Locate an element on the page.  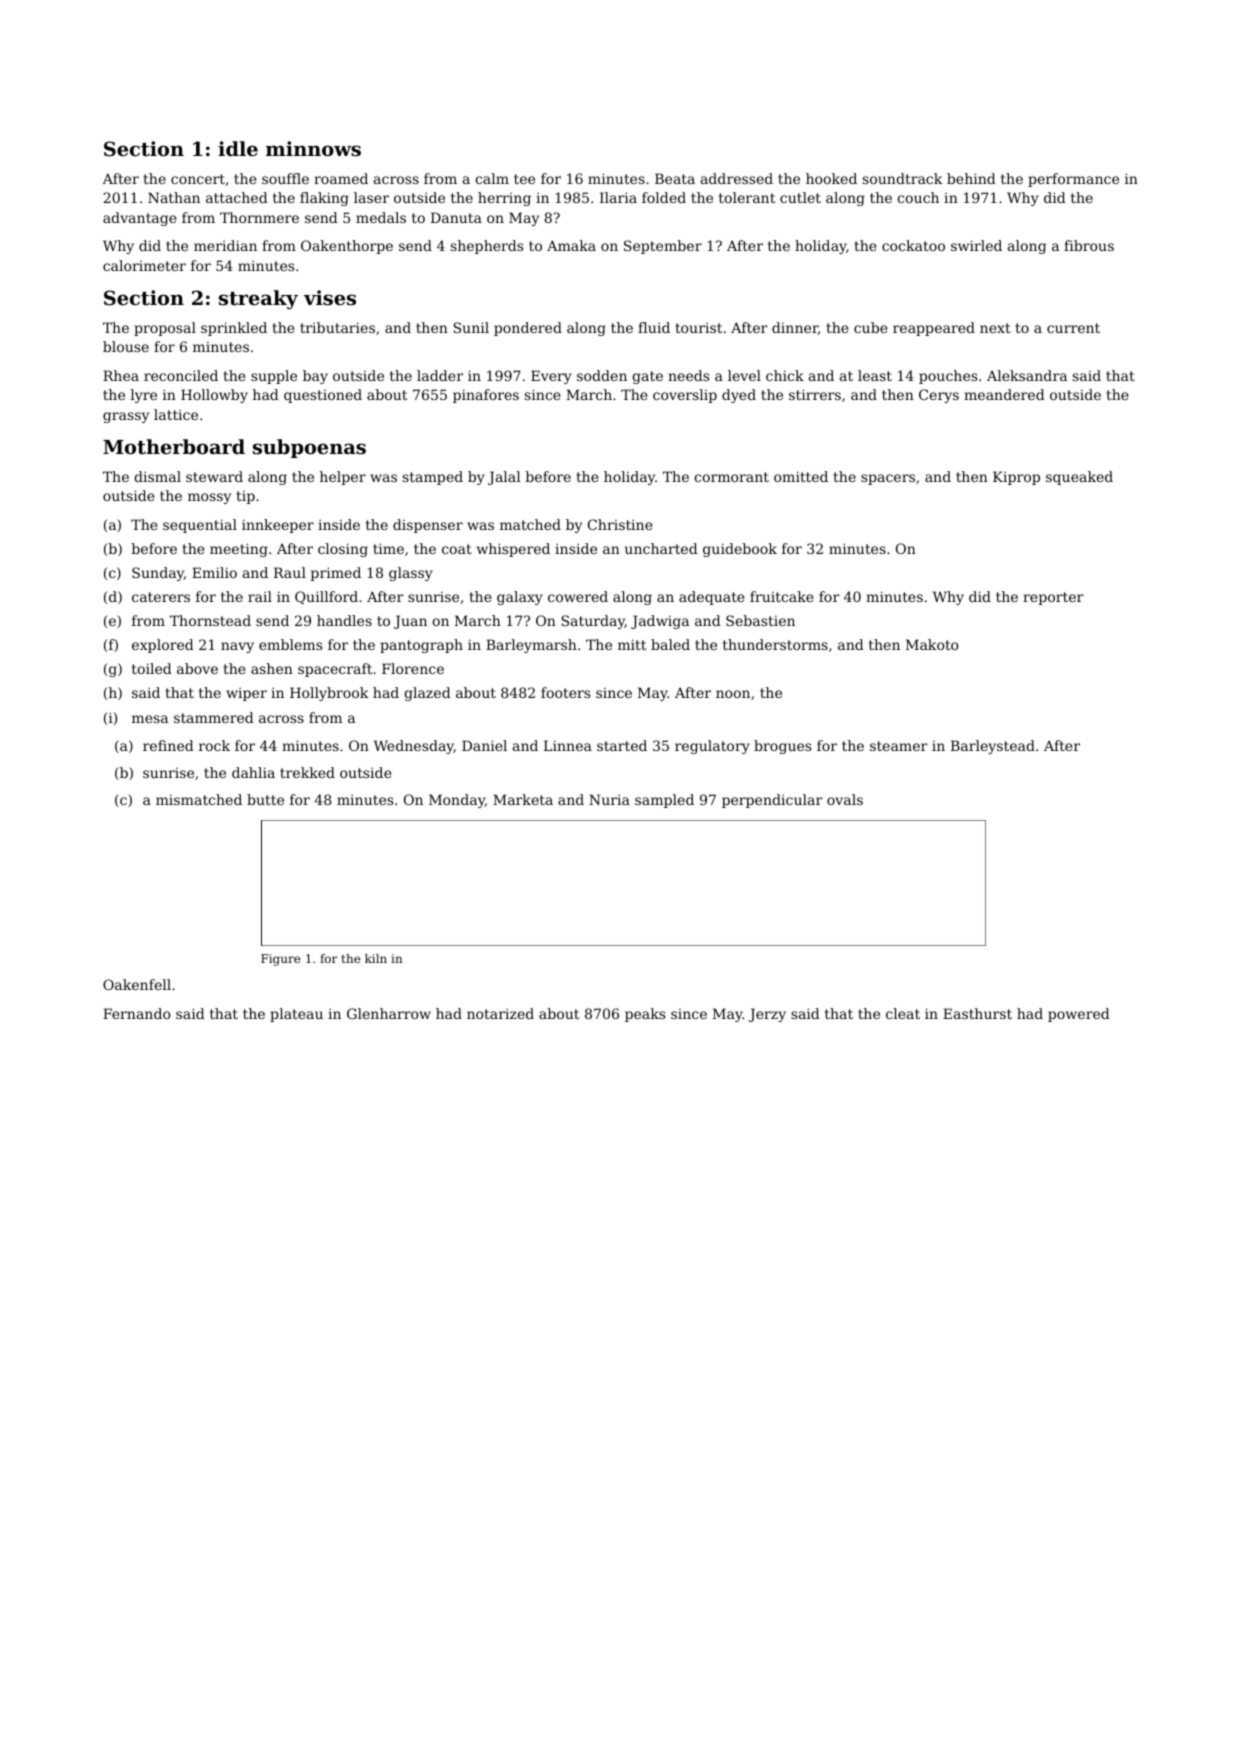
performance is located at coordinates (1073, 180).
